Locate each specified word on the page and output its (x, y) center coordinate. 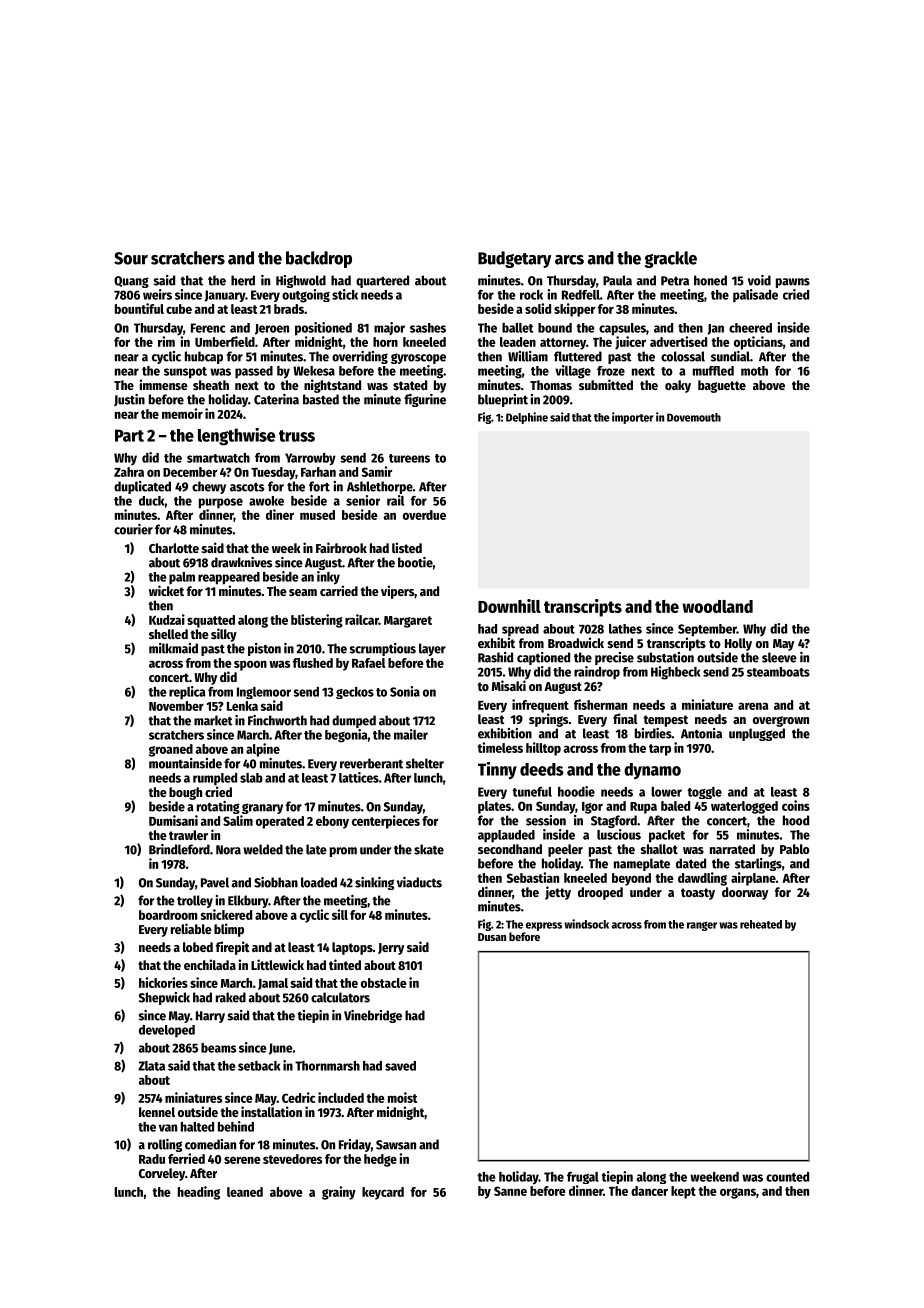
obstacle (384, 983)
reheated (761, 924)
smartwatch (218, 458)
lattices (359, 777)
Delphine (527, 418)
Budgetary (514, 259)
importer (633, 418)
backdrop (319, 259)
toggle (704, 793)
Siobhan (276, 882)
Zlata (151, 1066)
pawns (793, 283)
